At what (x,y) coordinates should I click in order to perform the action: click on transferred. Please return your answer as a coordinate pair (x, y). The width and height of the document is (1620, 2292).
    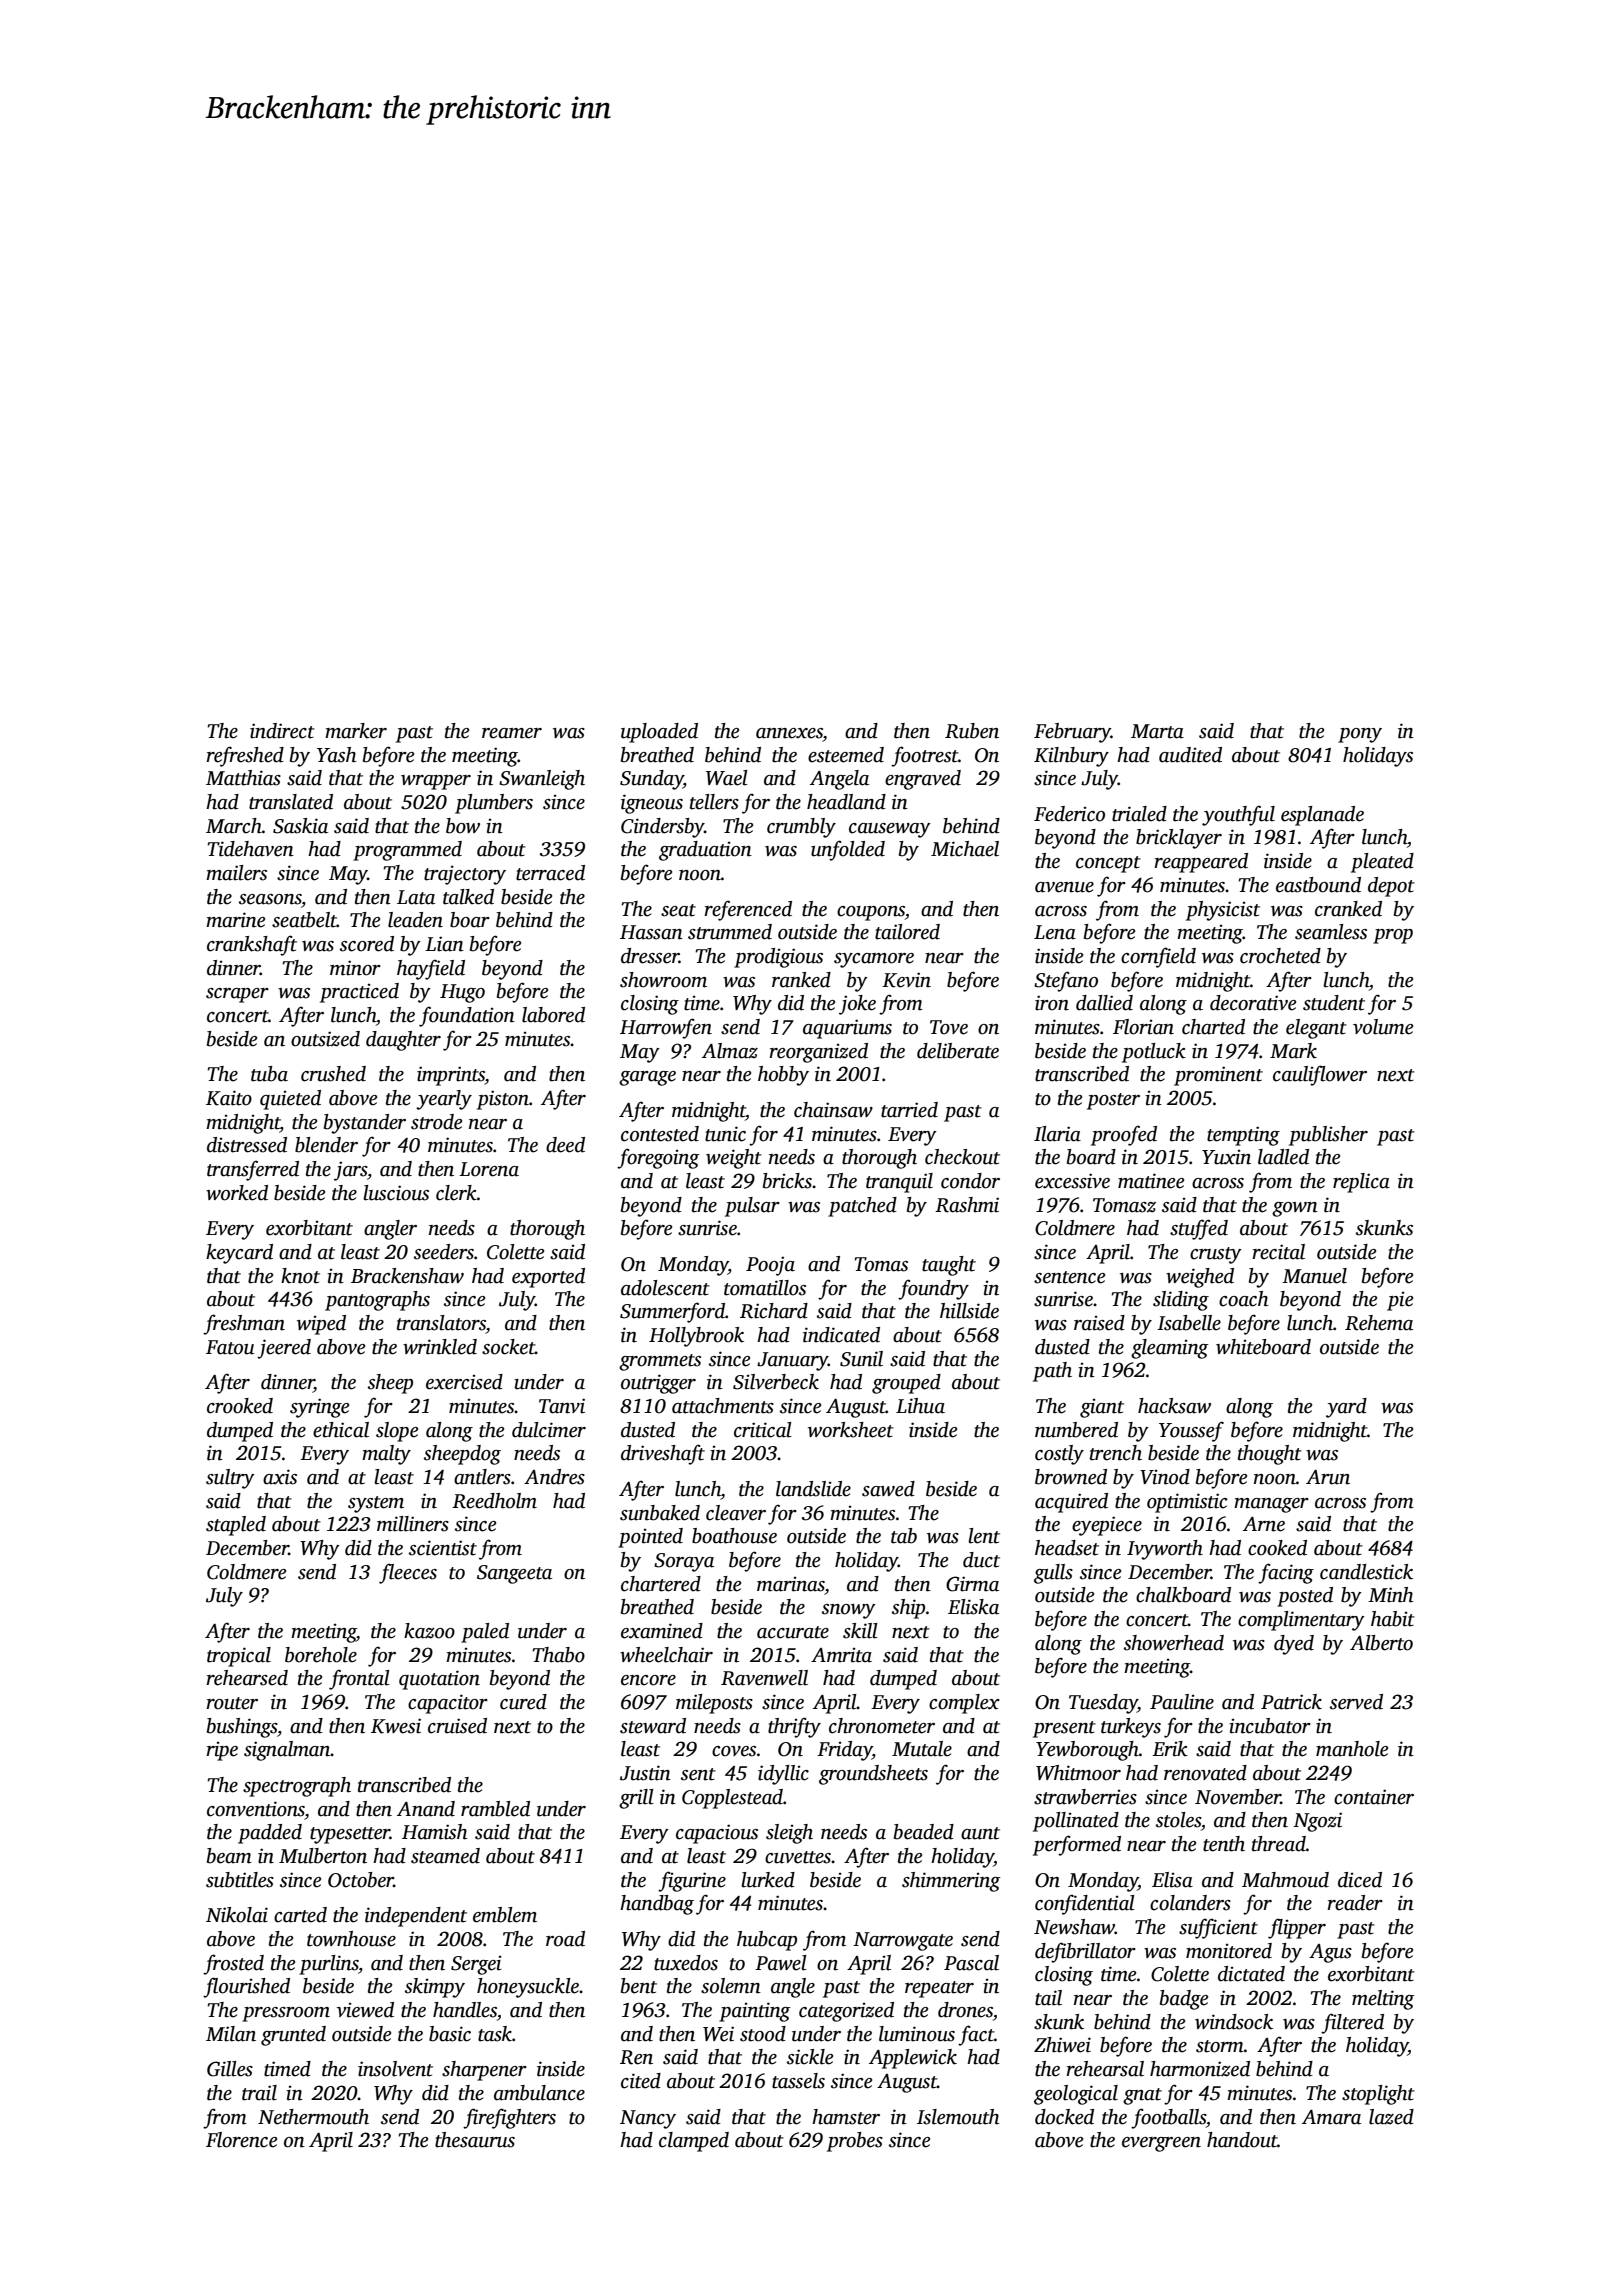
    Looking at the image, I should click on (253, 1170).
